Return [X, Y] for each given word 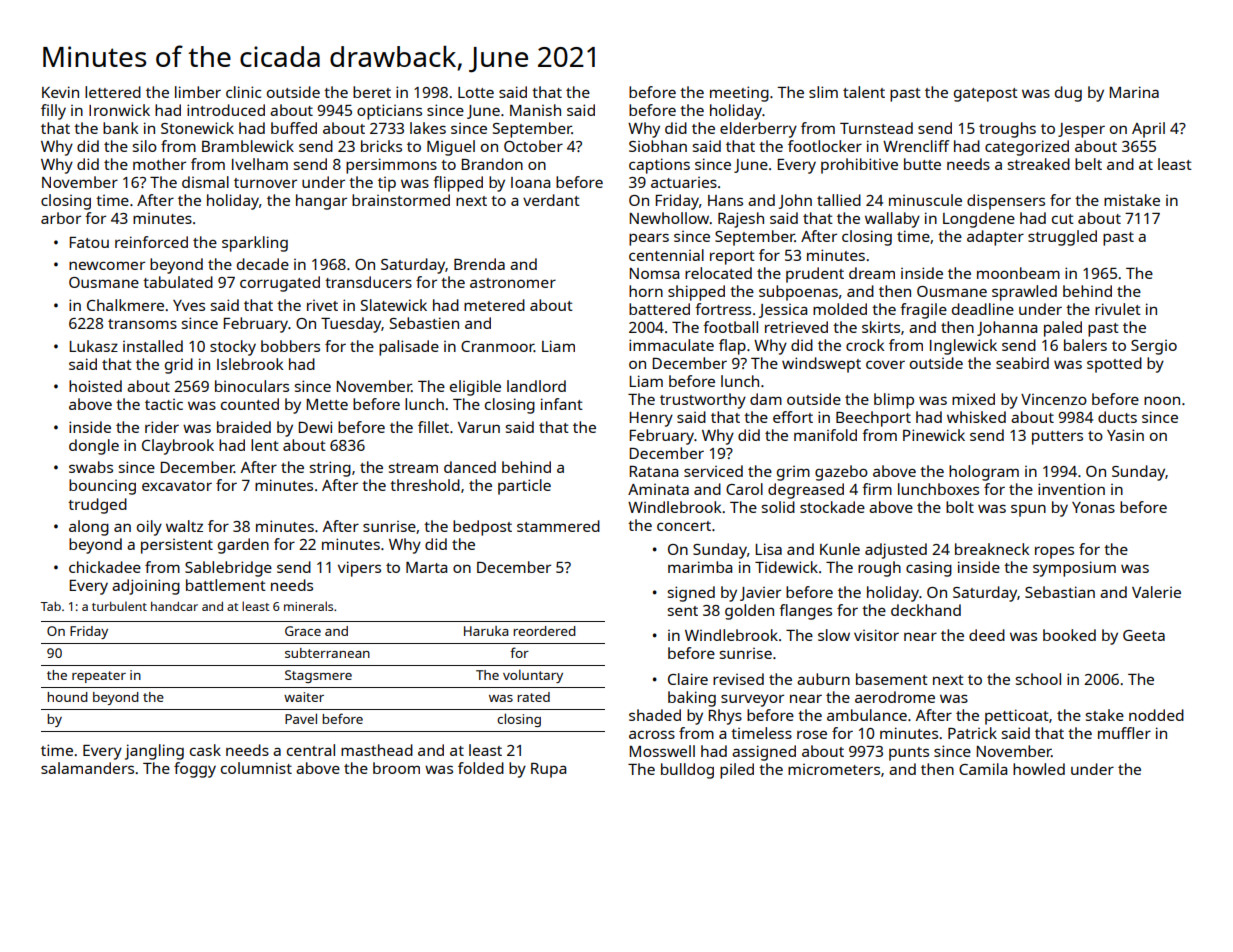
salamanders [87, 768]
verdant [551, 200]
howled [1039, 769]
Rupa [548, 770]
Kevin [60, 92]
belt [1088, 164]
